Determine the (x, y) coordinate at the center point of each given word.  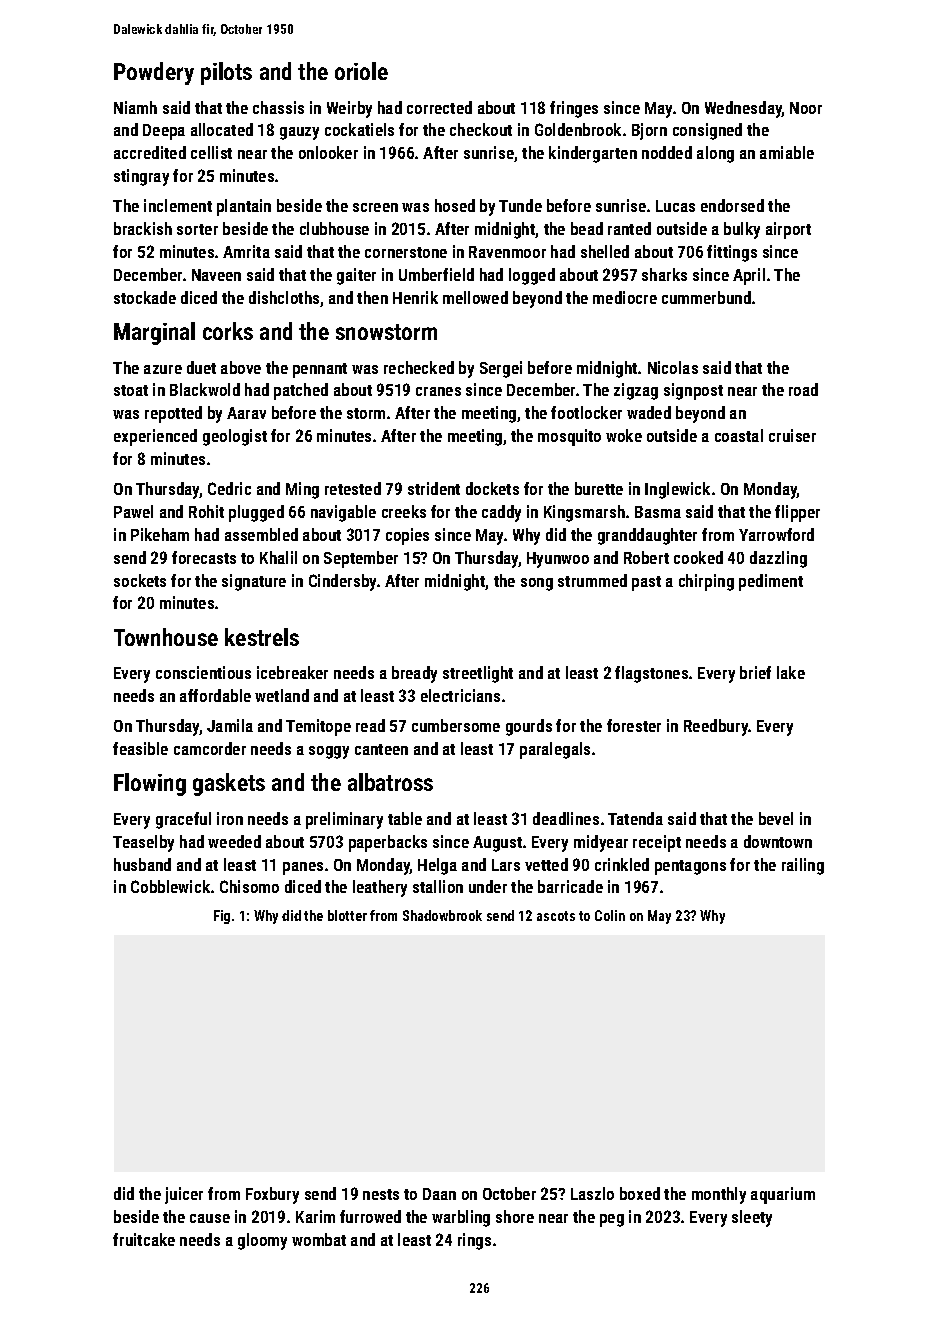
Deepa (164, 132)
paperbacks (388, 843)
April (749, 276)
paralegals (555, 750)
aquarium (783, 1195)
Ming (302, 490)
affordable (215, 695)
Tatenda (635, 818)
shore (515, 1216)
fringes (574, 109)
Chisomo (249, 886)
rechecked (419, 367)
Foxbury (272, 1195)
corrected (439, 107)
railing (803, 866)
